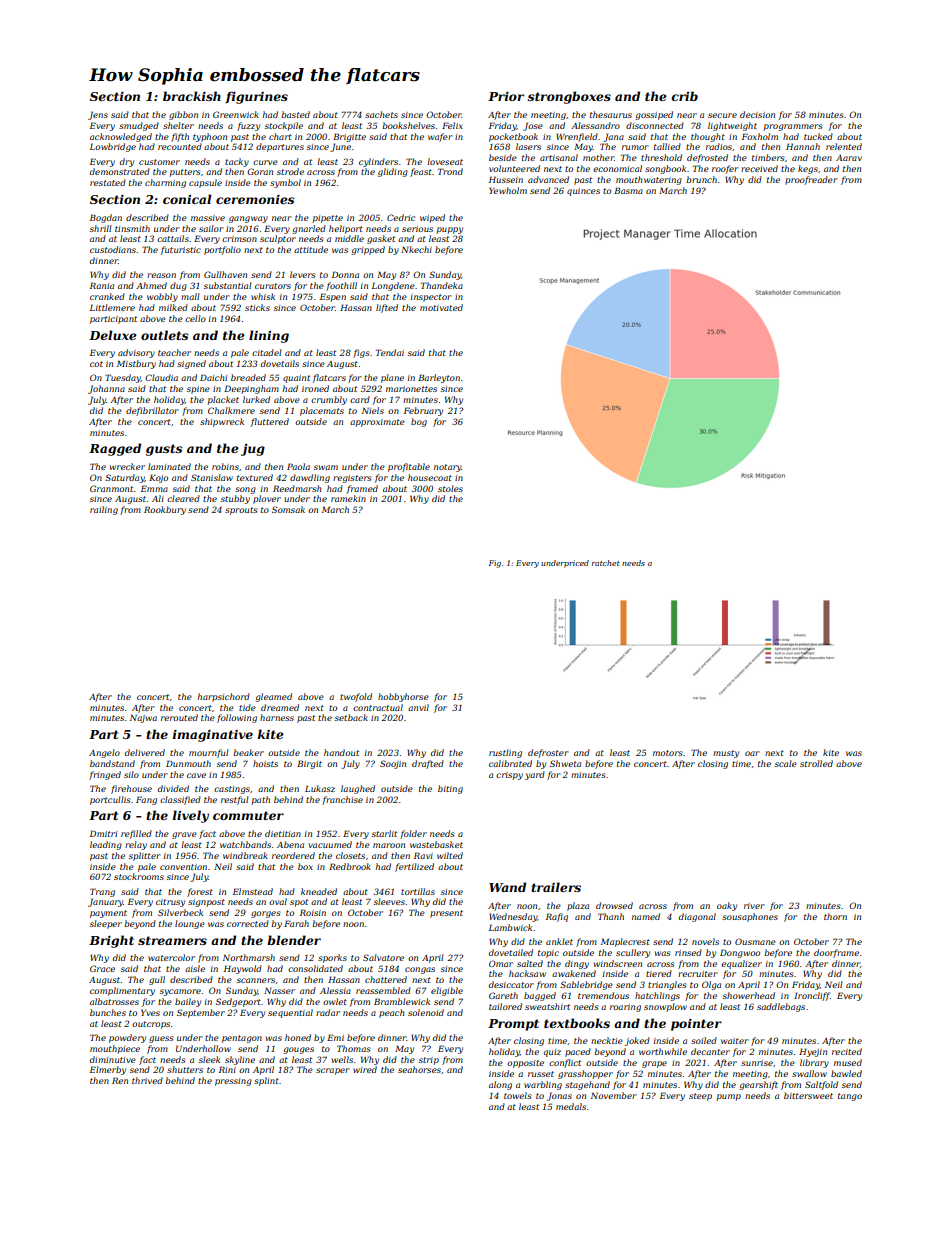  Describe the element at coordinates (726, 754) in the image. I see `musty` at that location.
